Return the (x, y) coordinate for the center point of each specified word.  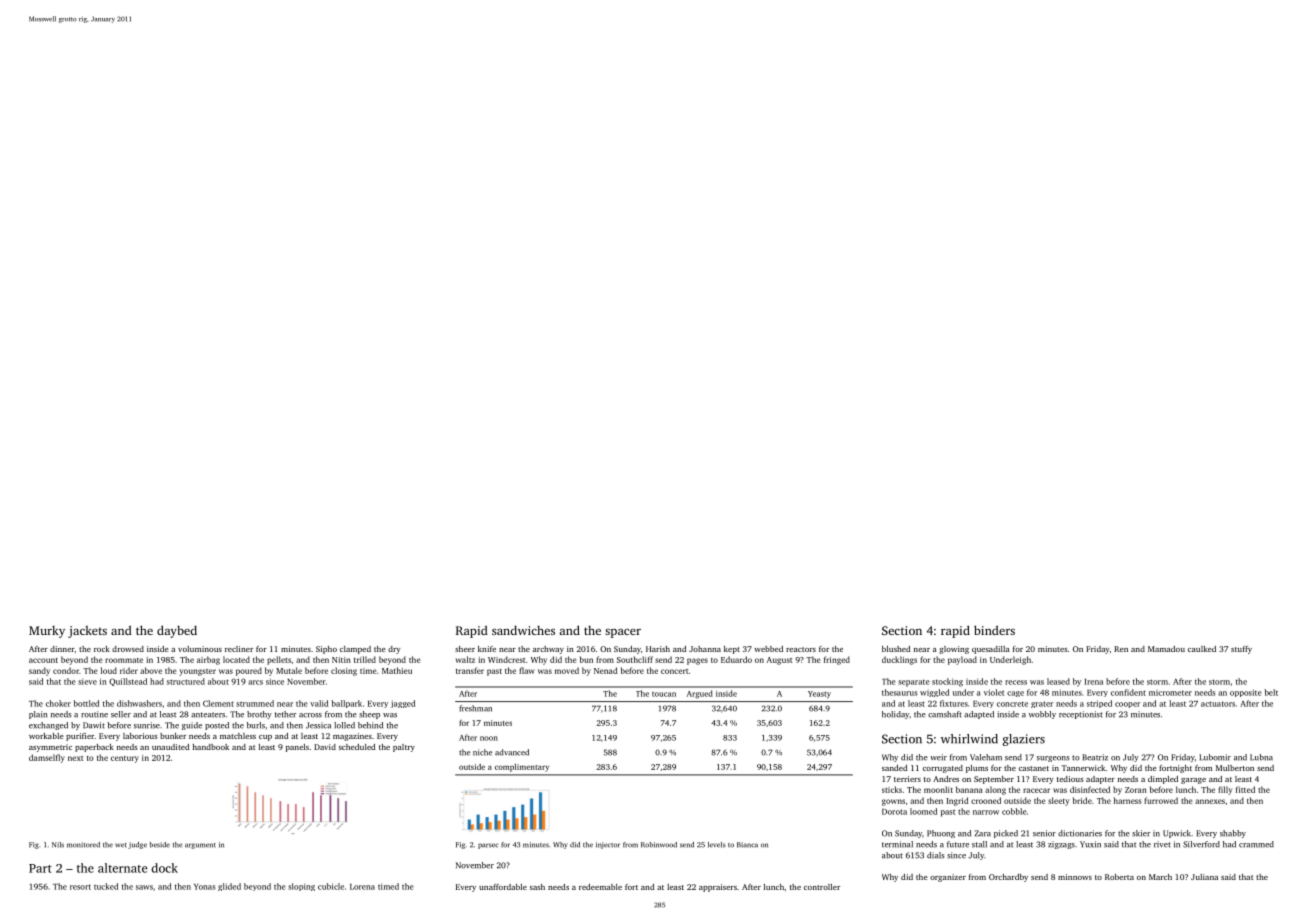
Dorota (894, 812)
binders (994, 630)
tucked (106, 886)
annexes (1210, 801)
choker (58, 703)
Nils (58, 845)
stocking (947, 682)
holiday (895, 715)
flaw (527, 670)
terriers (907, 779)
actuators (1218, 704)
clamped (355, 650)
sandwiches (523, 630)
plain (38, 715)
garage (1193, 781)
